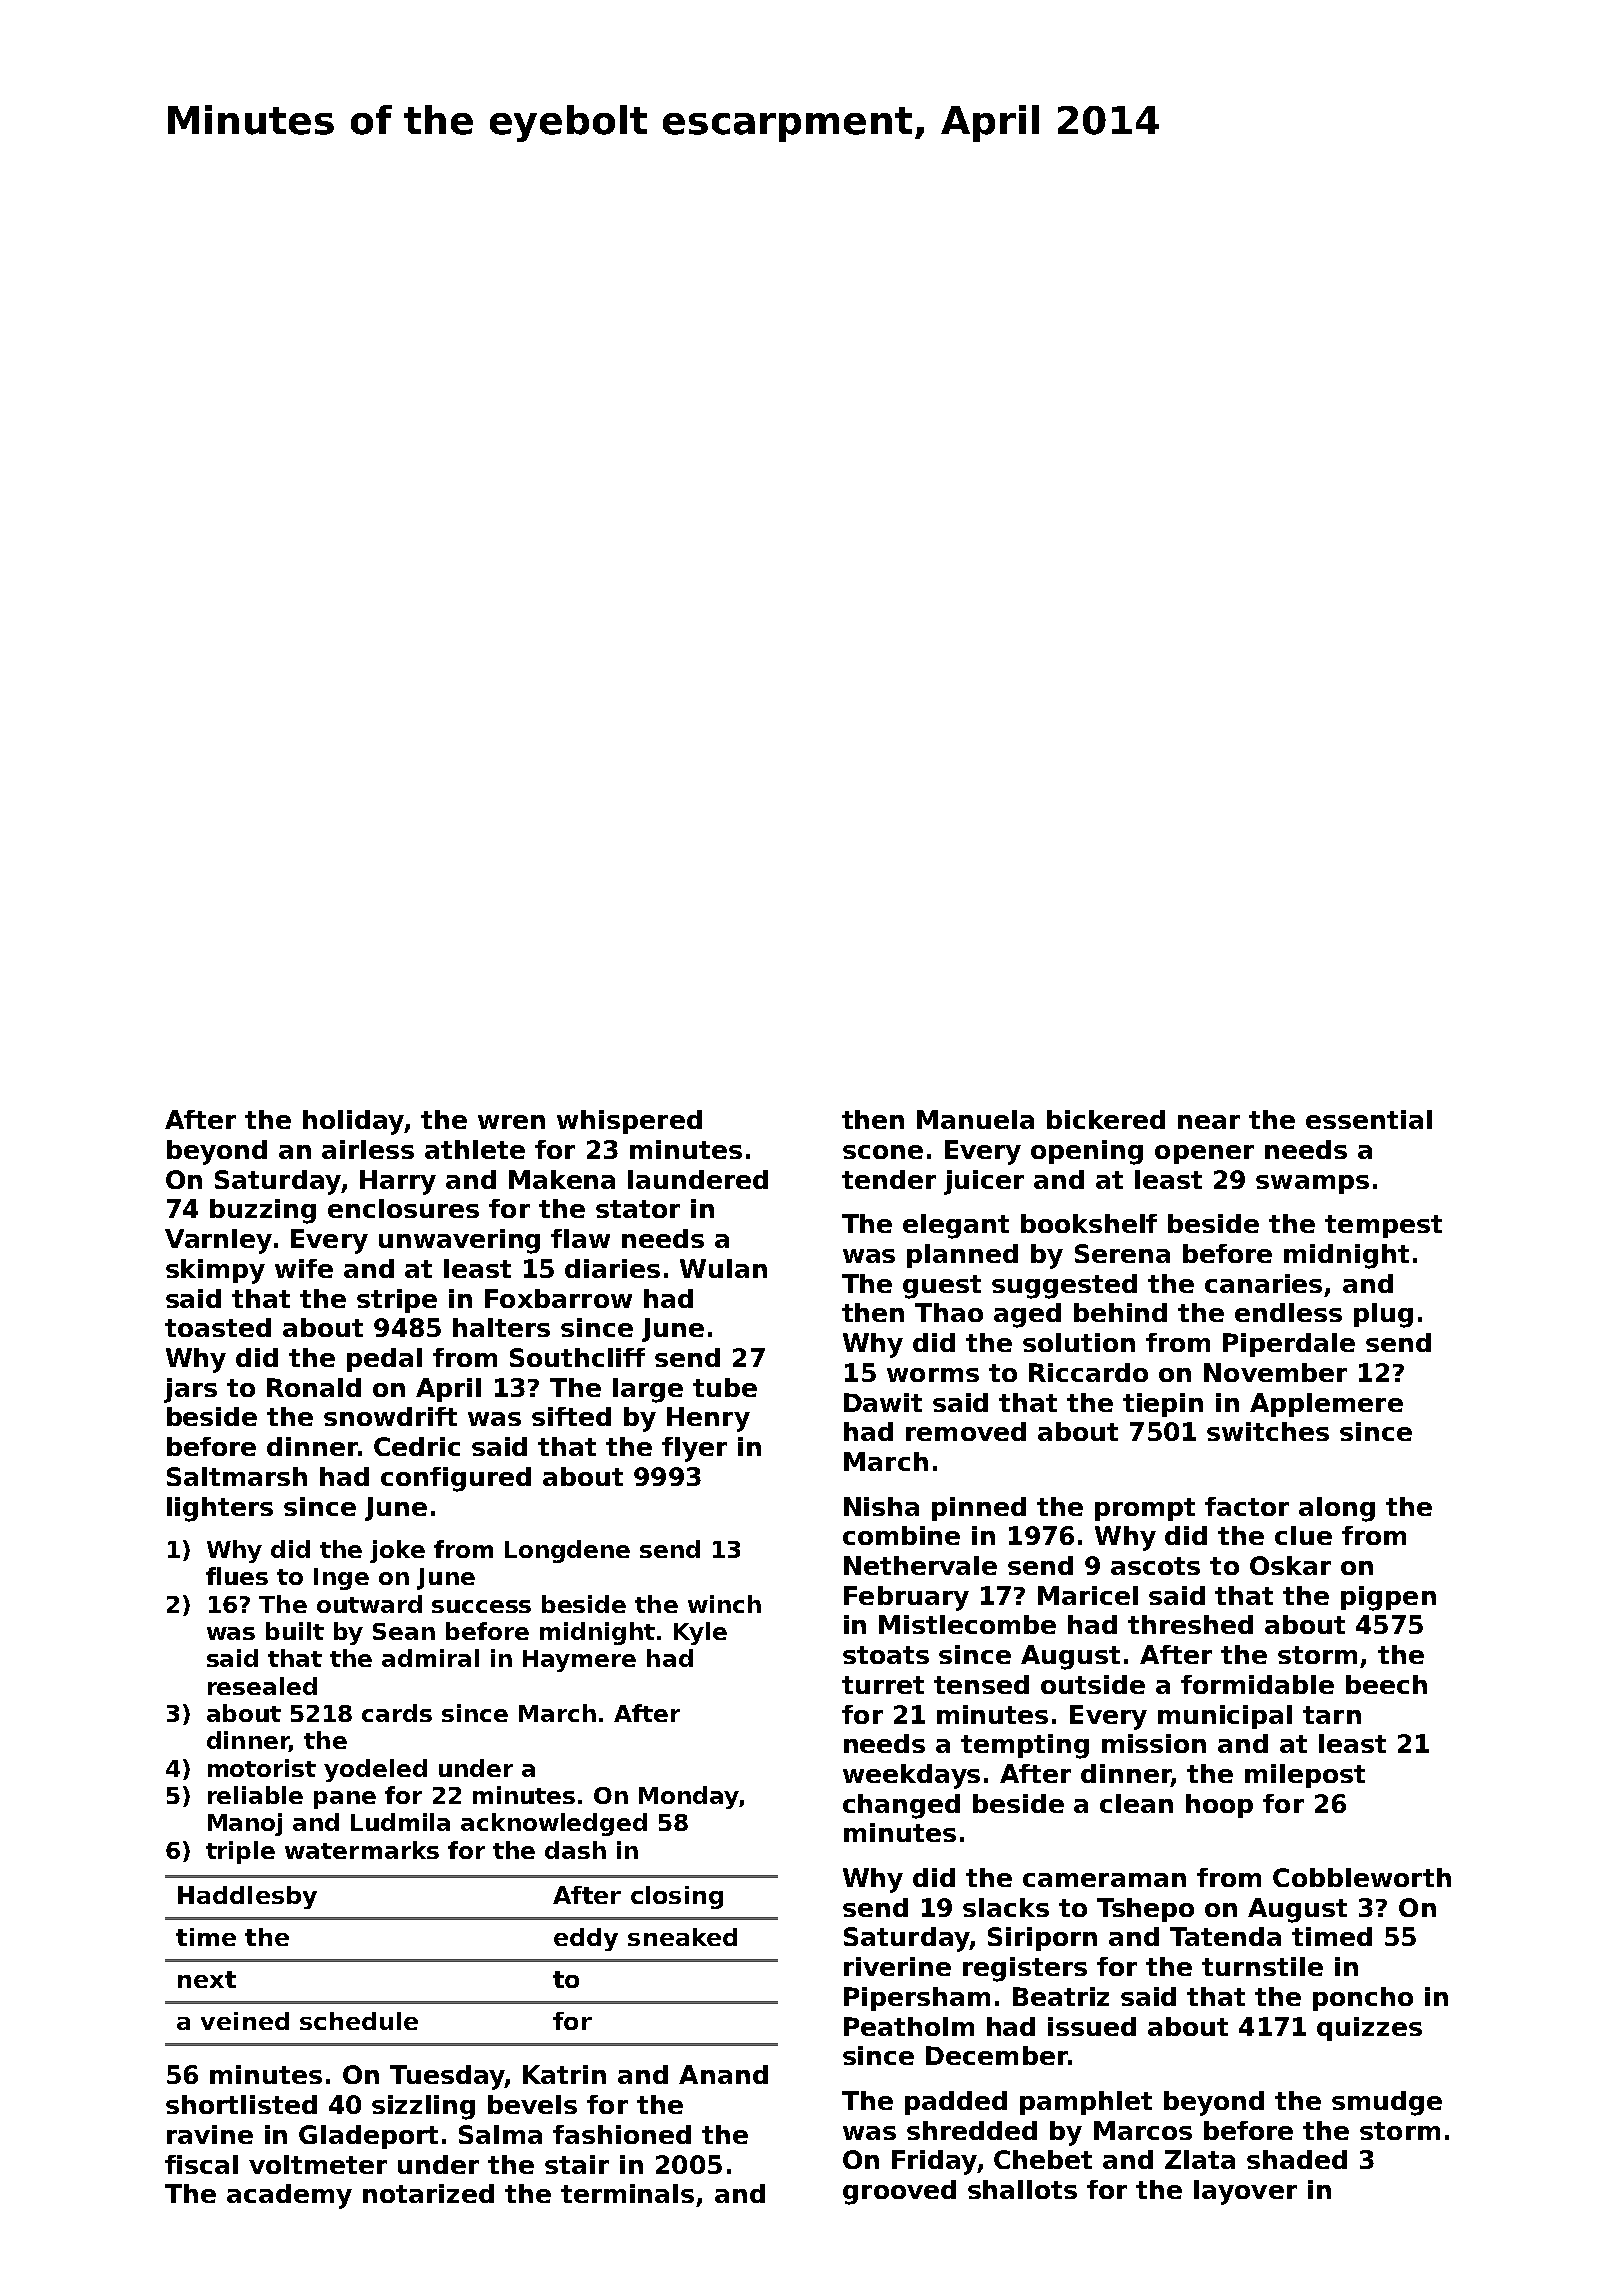 This screenshot has height=2292, width=1620. Describe the element at coordinates (1369, 2029) in the screenshot. I see `quizzes` at that location.
